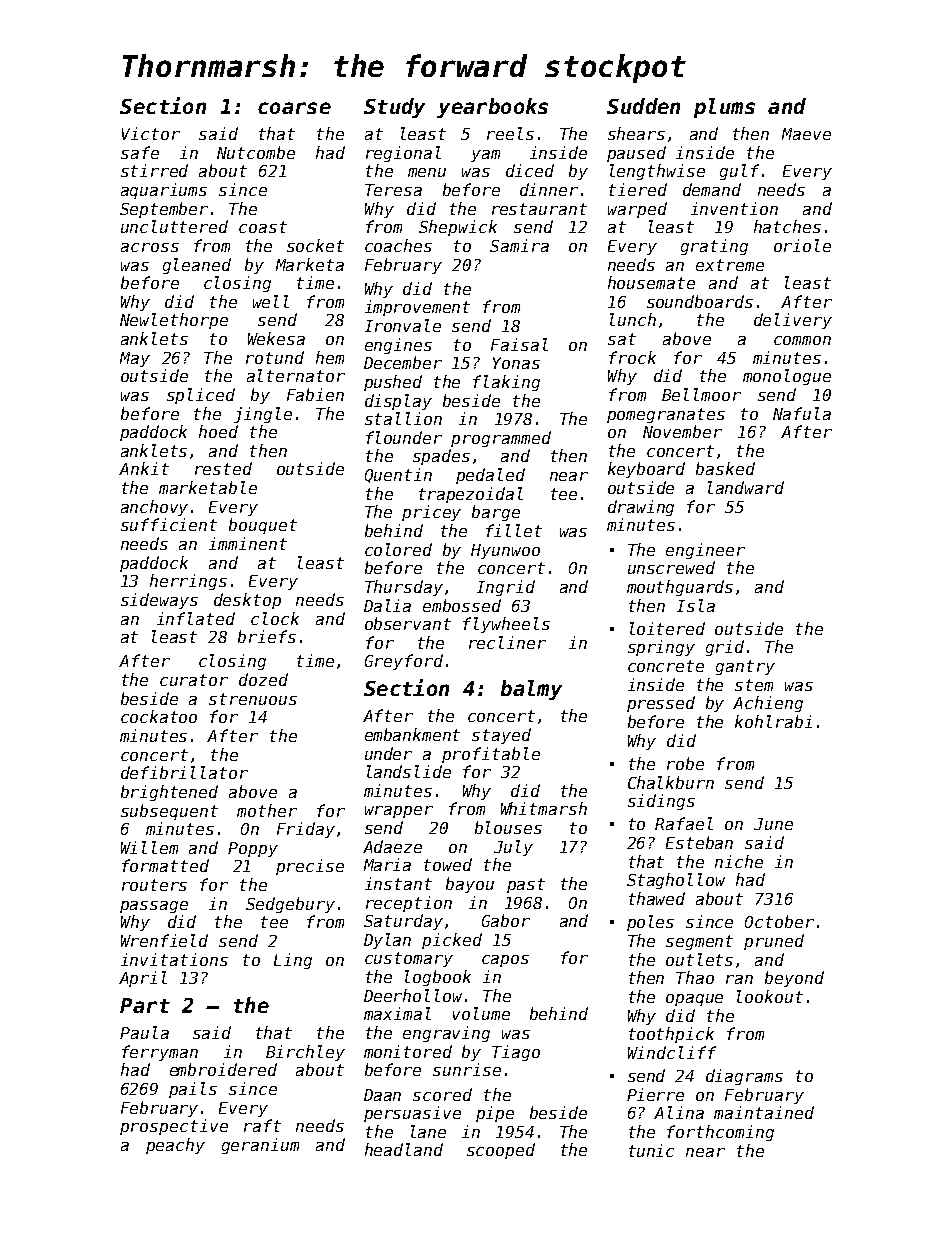 The image size is (952, 1233). What do you see at coordinates (412, 1114) in the screenshot?
I see `persuasive` at bounding box center [412, 1114].
